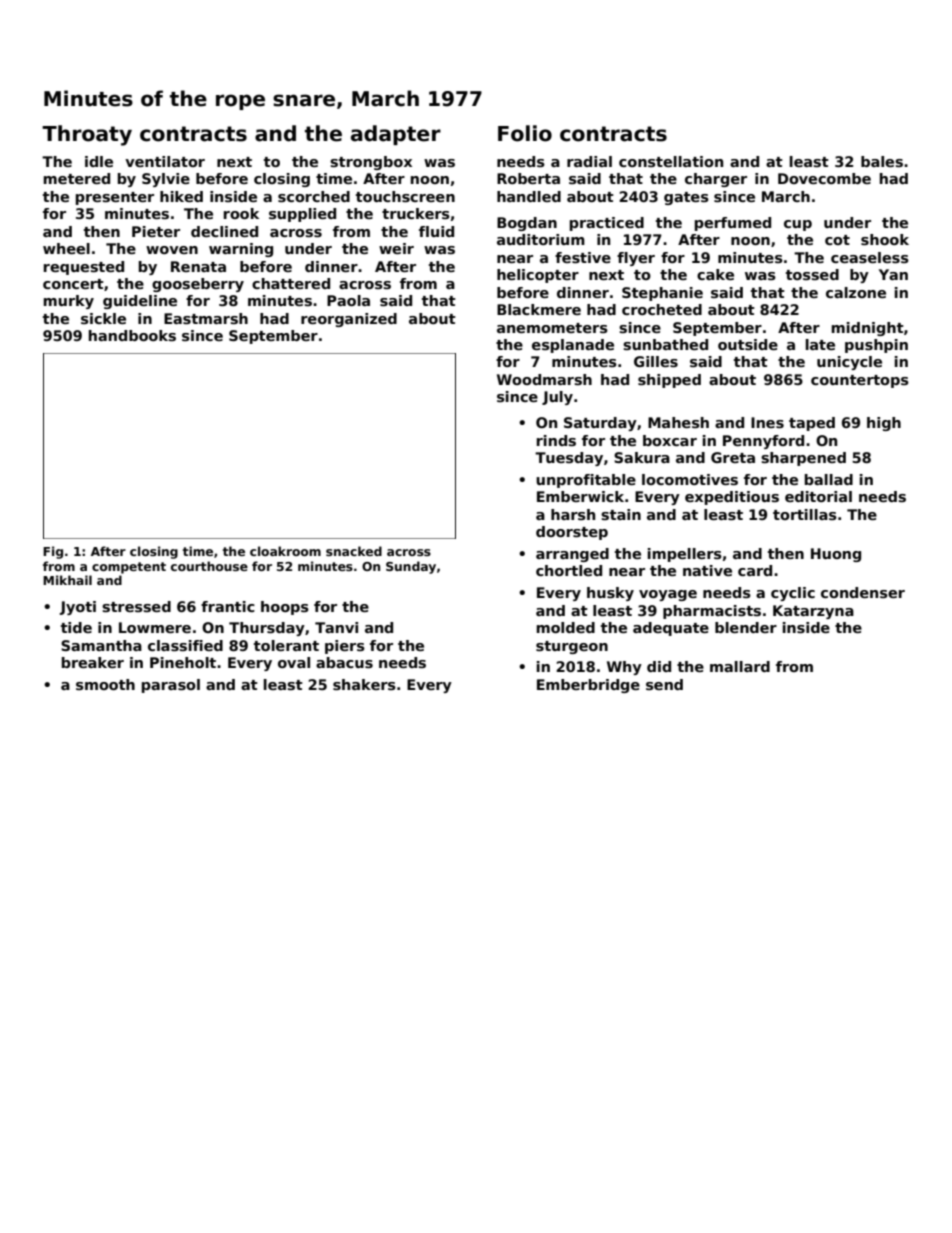 This image has width=952, height=1233. I want to click on rinds, so click(556, 440).
